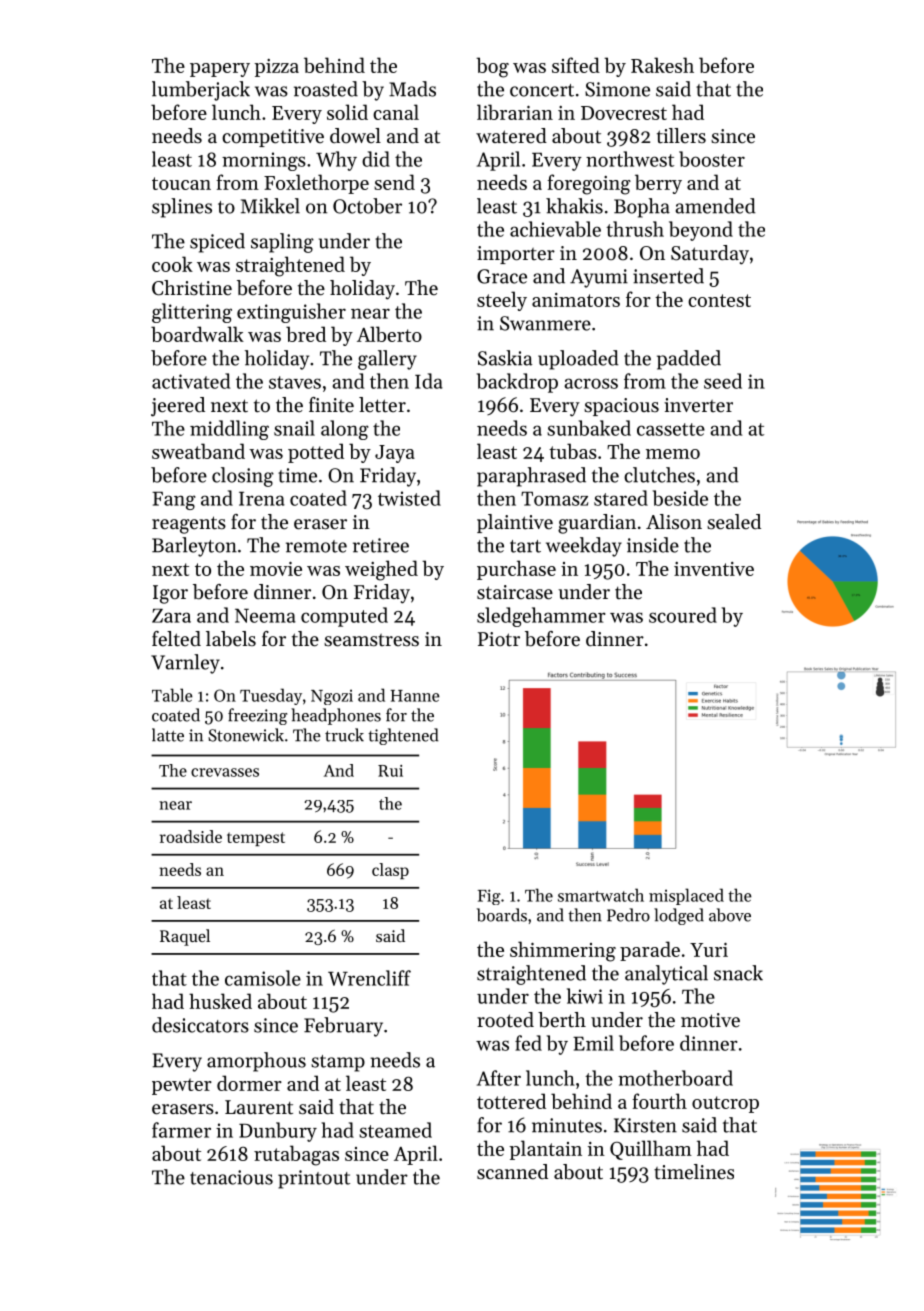 The image size is (924, 1311). What do you see at coordinates (725, 1104) in the screenshot?
I see `outcrop` at bounding box center [725, 1104].
